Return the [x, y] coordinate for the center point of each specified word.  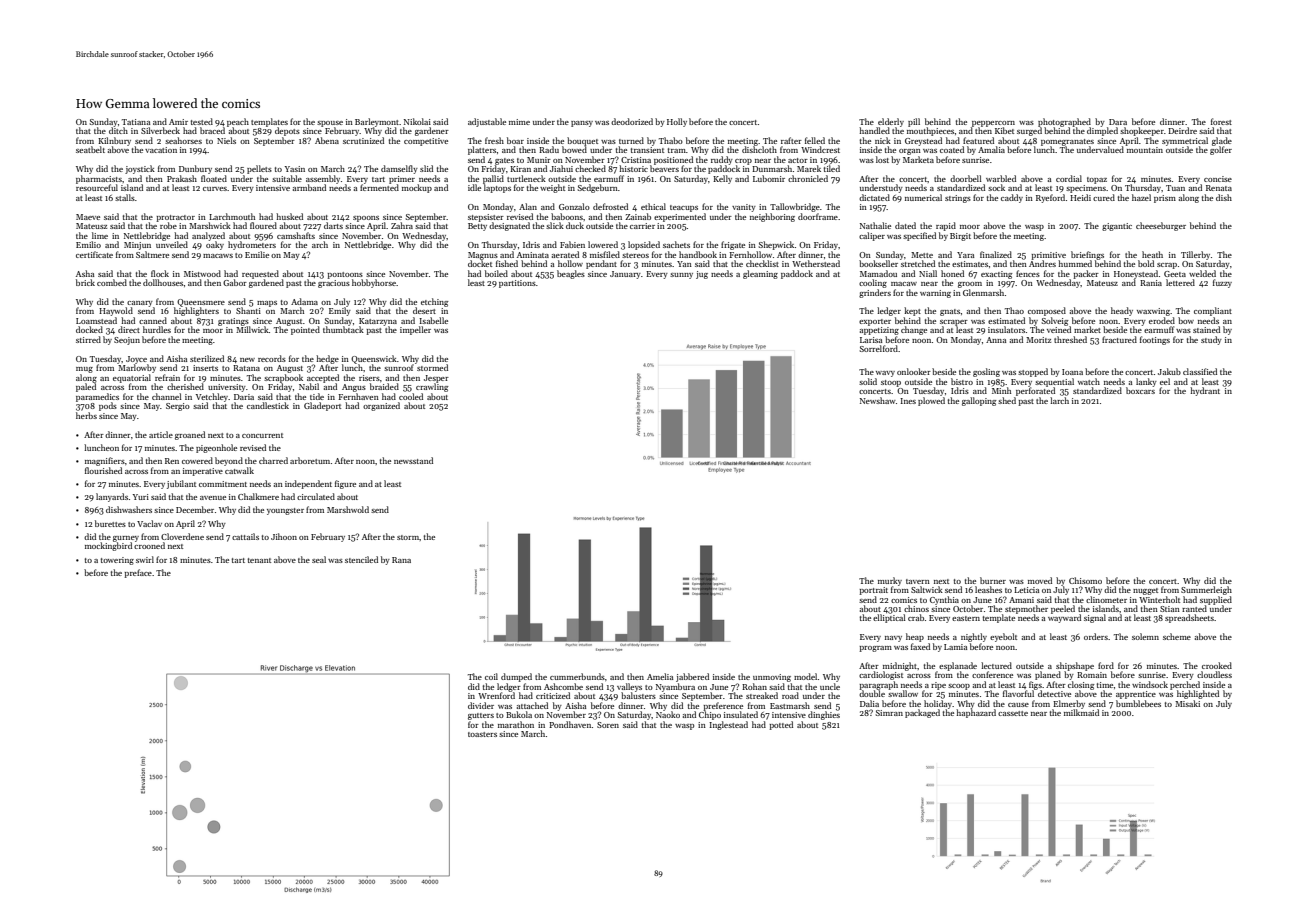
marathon [516, 724]
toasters [482, 734]
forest [1221, 121]
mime [519, 122]
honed [952, 273]
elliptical [889, 618]
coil [491, 676]
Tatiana [136, 122]
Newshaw [878, 400]
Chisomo [1085, 580]
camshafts [296, 235]
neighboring [772, 217]
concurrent [262, 435]
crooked [1217, 665]
